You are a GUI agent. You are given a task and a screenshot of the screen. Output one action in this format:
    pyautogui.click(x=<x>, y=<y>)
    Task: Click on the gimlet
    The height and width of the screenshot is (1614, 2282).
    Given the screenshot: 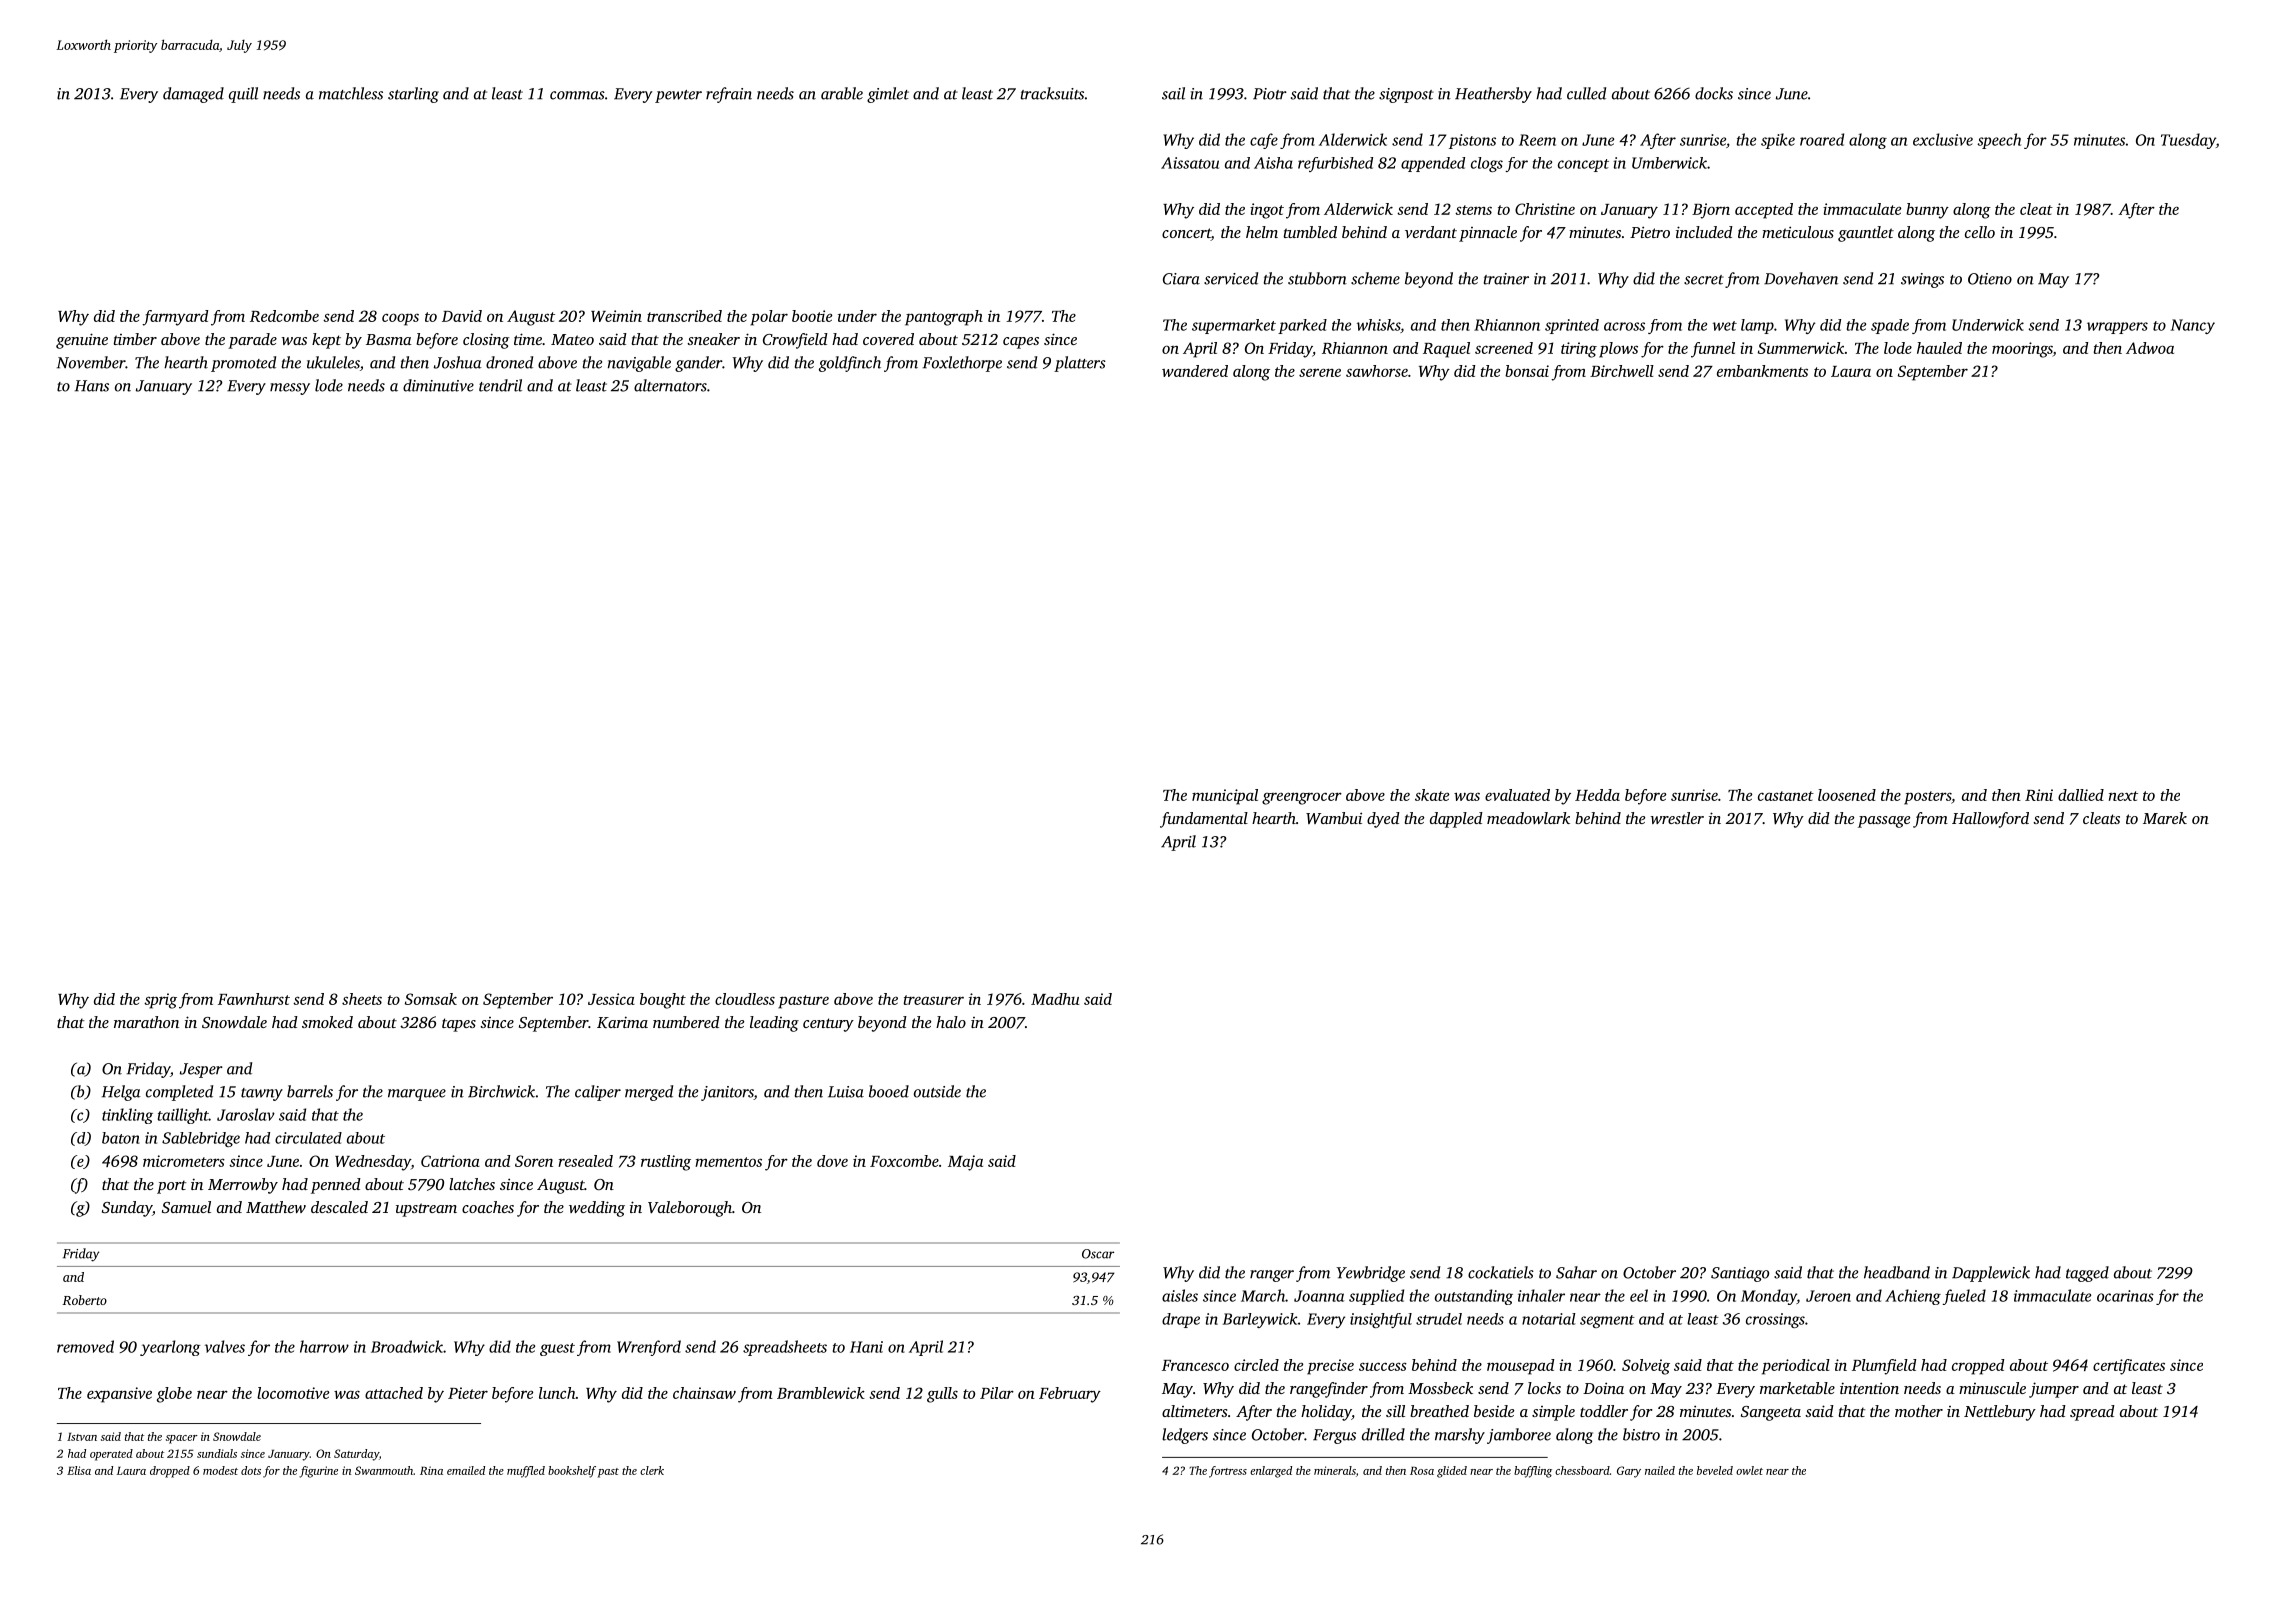 What is the action you would take?
    pyautogui.click(x=888, y=95)
